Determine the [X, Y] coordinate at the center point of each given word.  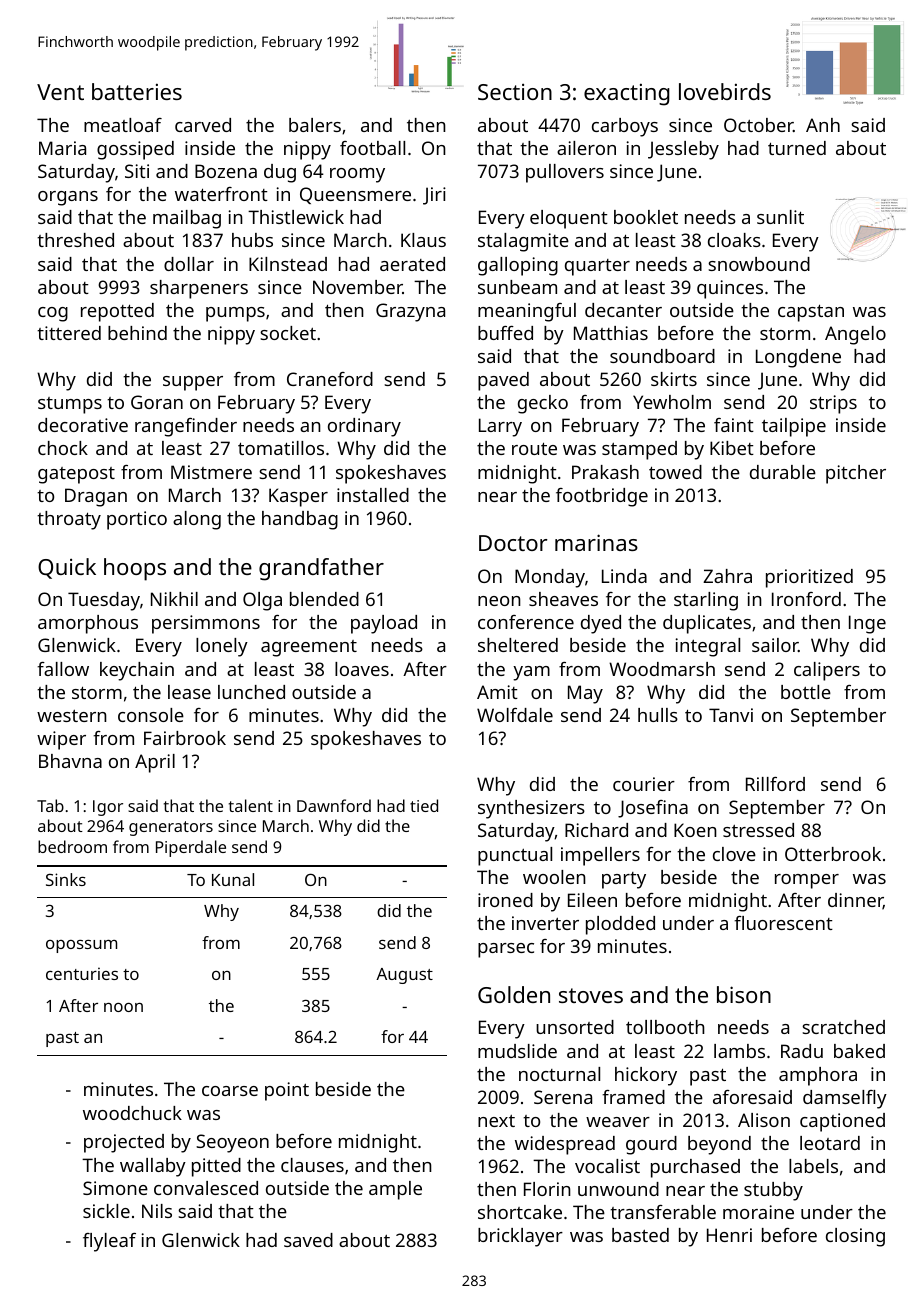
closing [855, 1237]
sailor [775, 645]
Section [515, 92]
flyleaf [109, 1242]
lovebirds [725, 91]
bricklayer [520, 1237]
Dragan [96, 497]
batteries [137, 91]
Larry [500, 427]
